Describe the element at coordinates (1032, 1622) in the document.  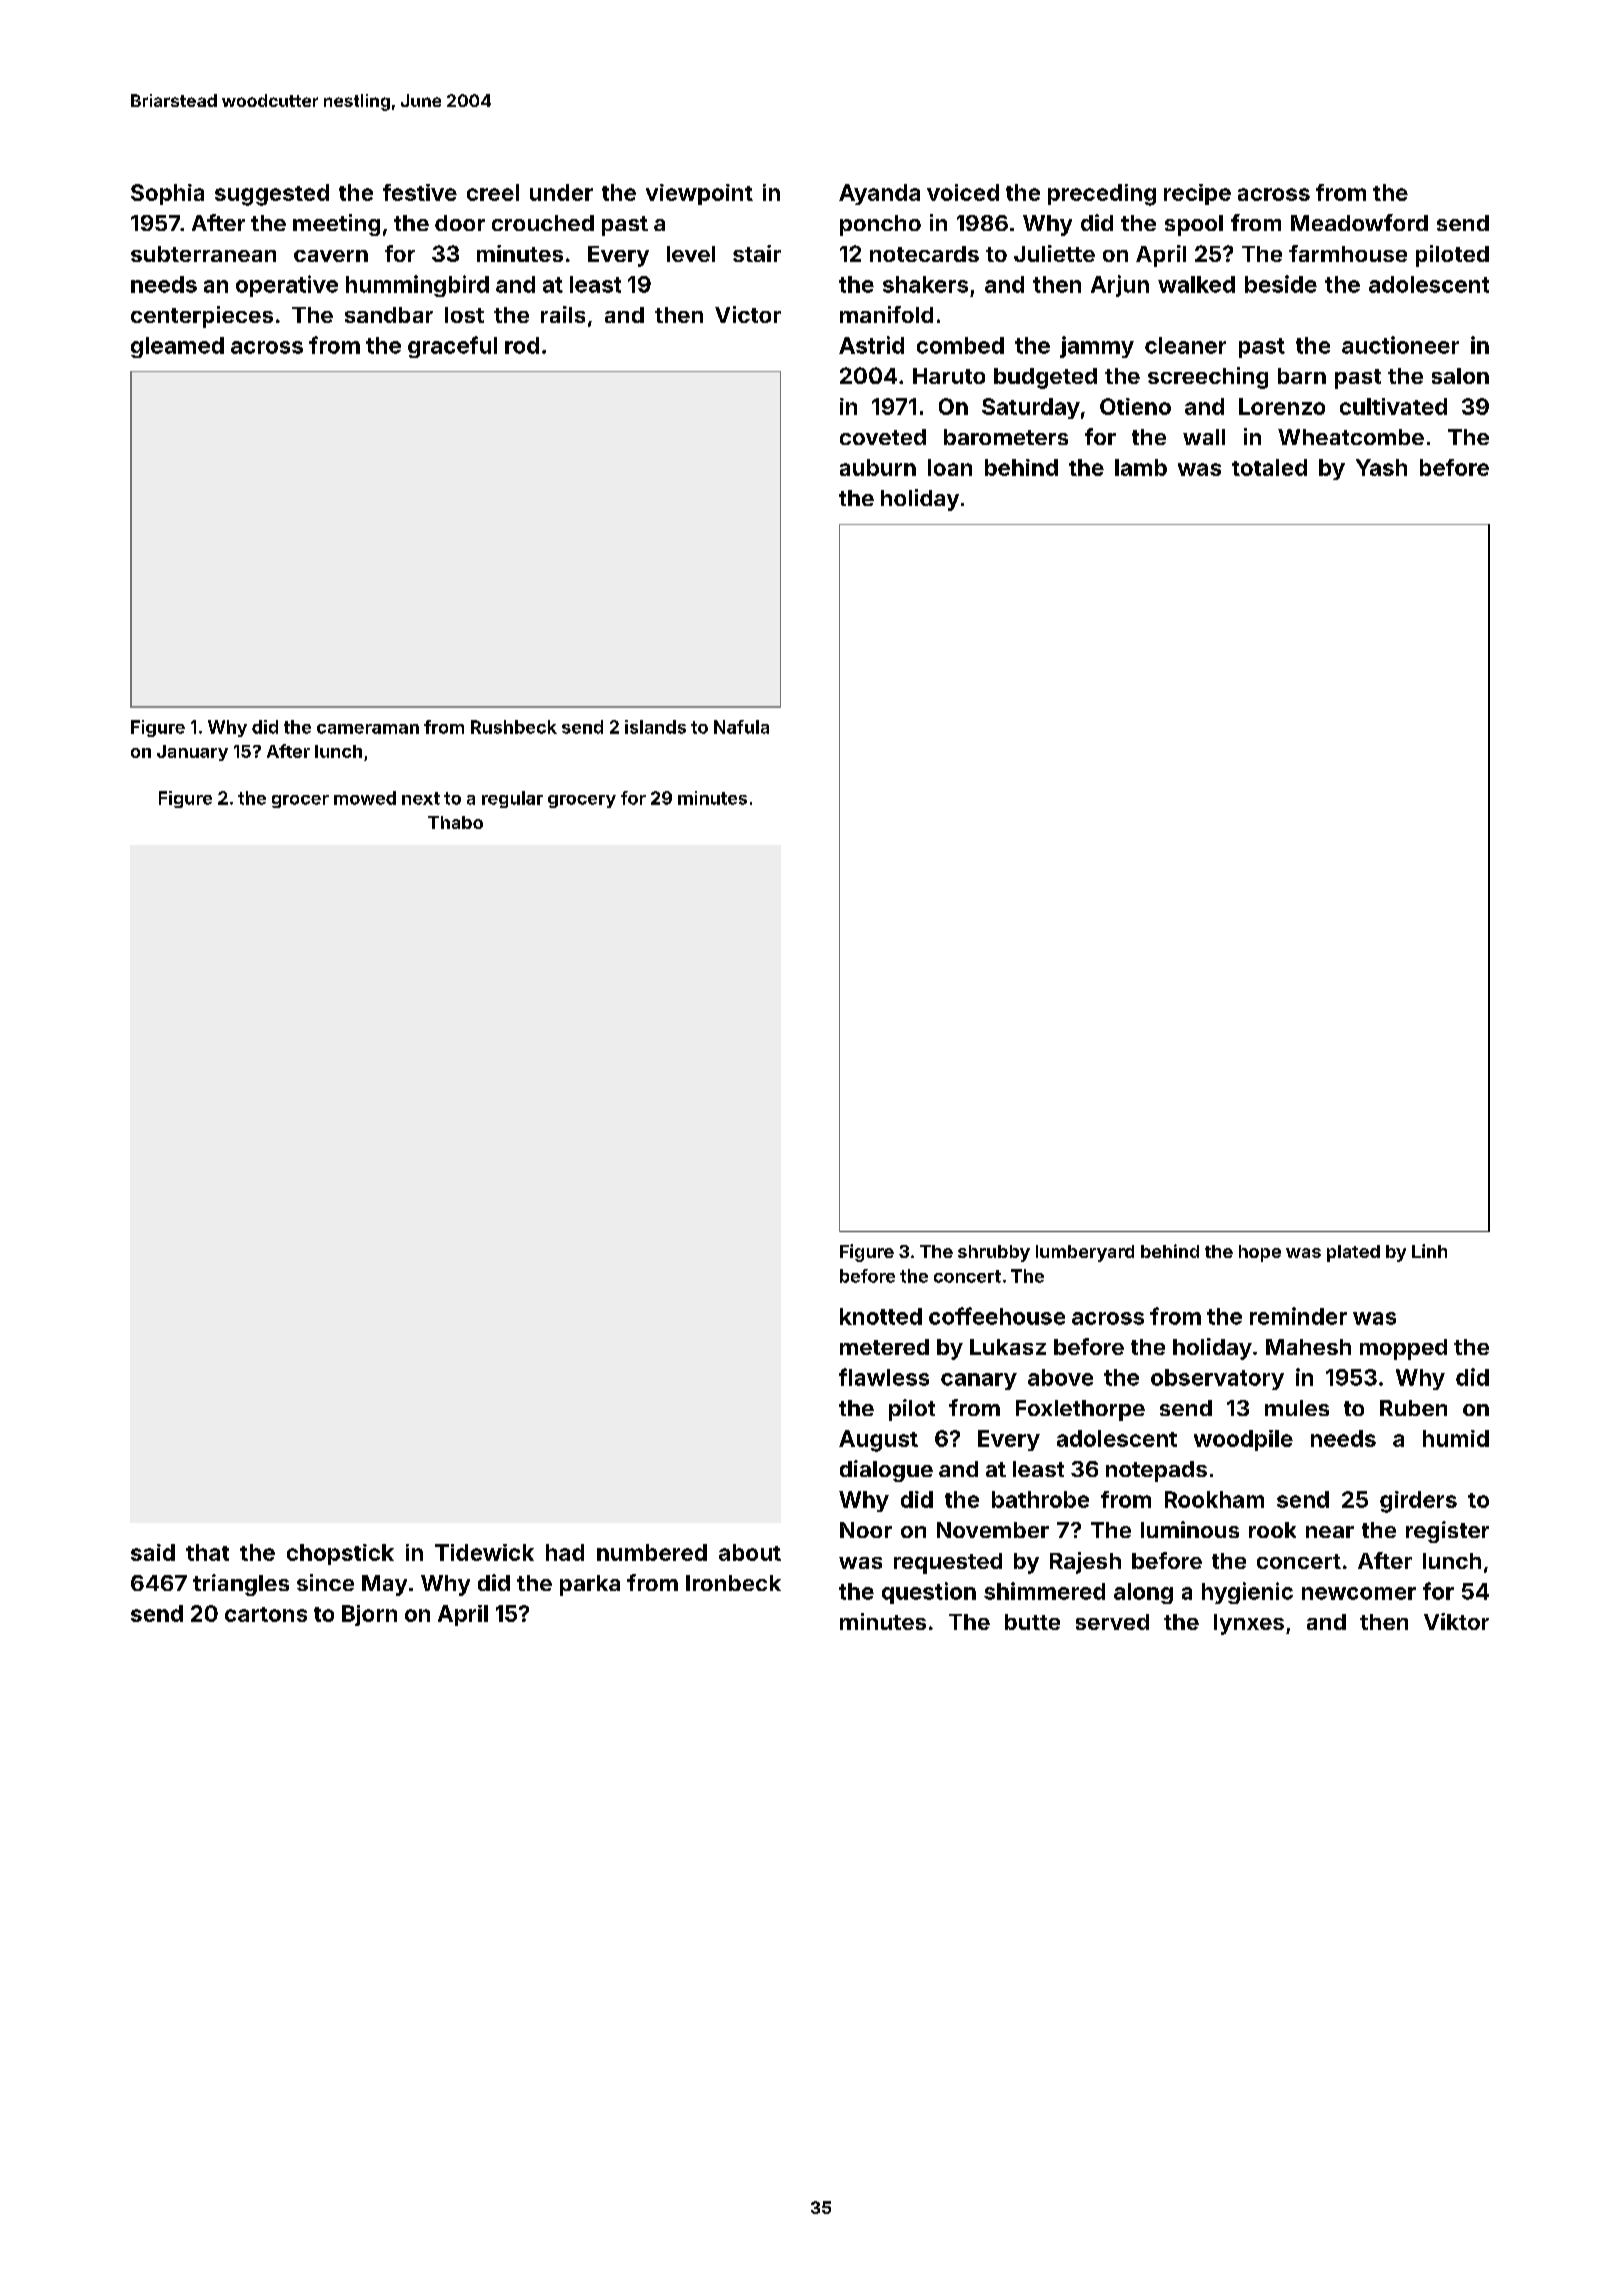
I see `butte` at that location.
